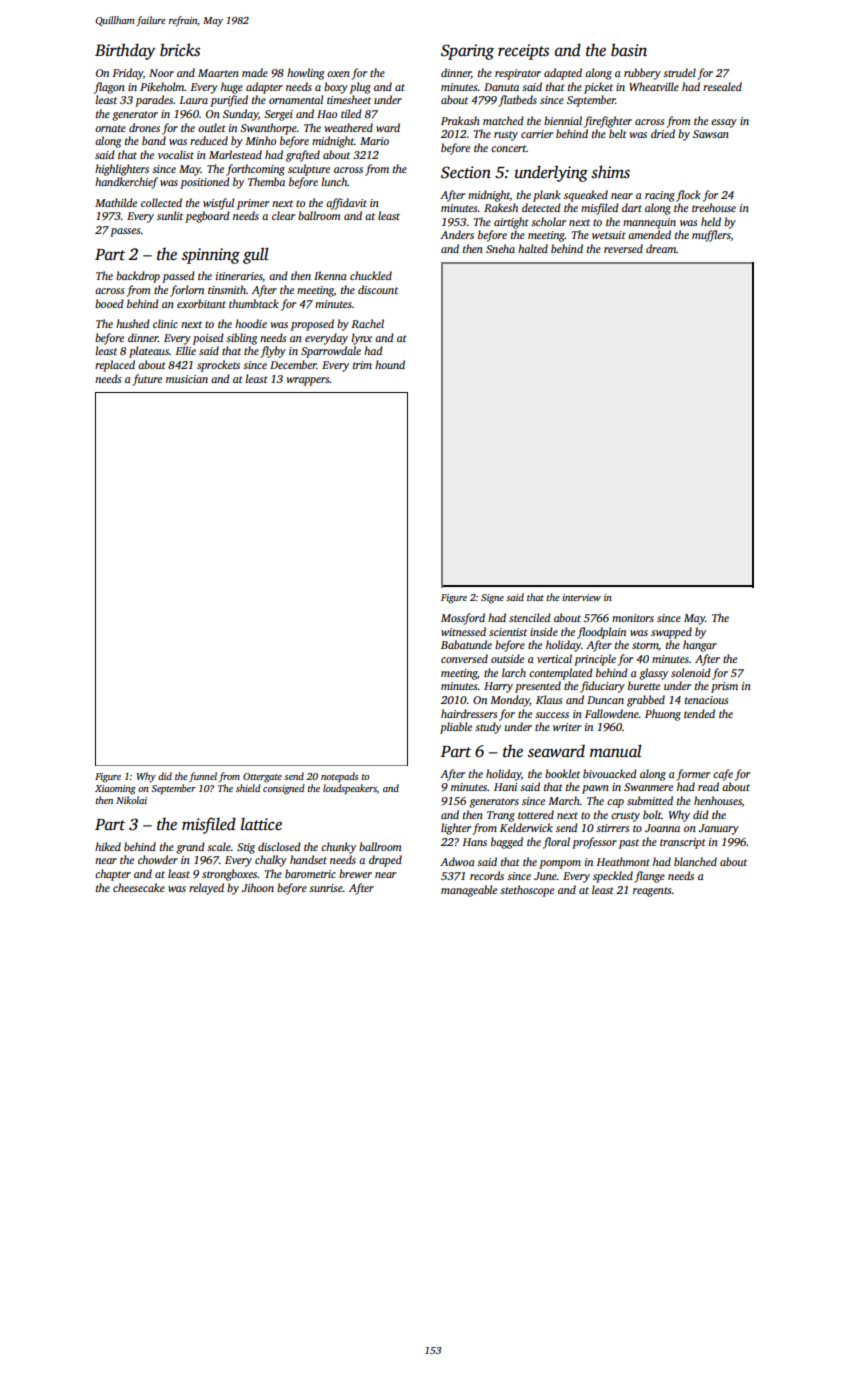  Describe the element at coordinates (187, 379) in the document. I see `musician` at that location.
